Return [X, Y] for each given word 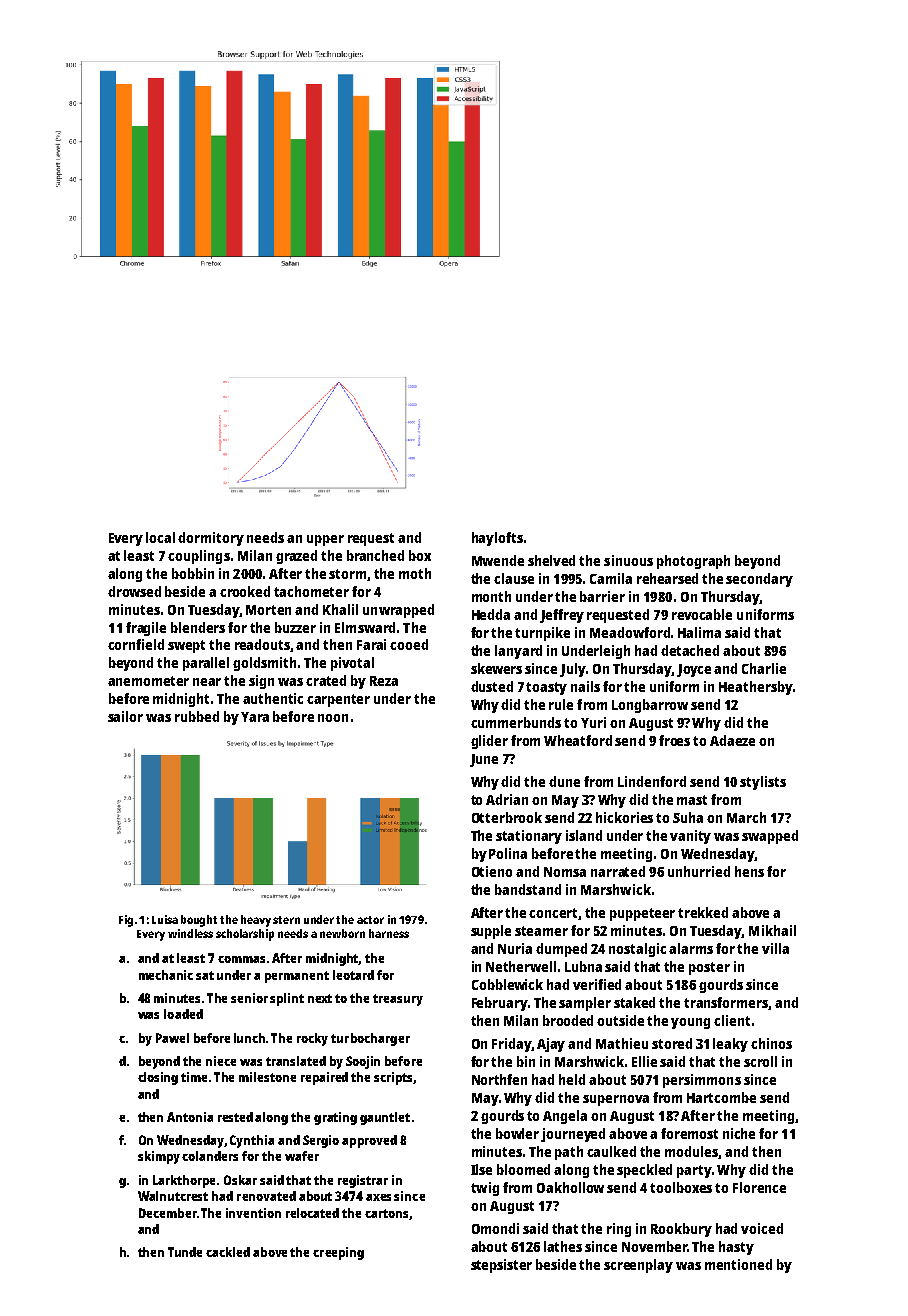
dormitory [211, 539]
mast [692, 800]
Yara [255, 717]
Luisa [165, 919]
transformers [726, 1002]
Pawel [172, 1038]
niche [739, 1133]
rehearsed [667, 578]
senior [249, 998]
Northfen [499, 1079]
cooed [409, 644]
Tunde [185, 1252]
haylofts [497, 539]
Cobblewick [507, 984]
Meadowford [630, 632]
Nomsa [565, 872]
